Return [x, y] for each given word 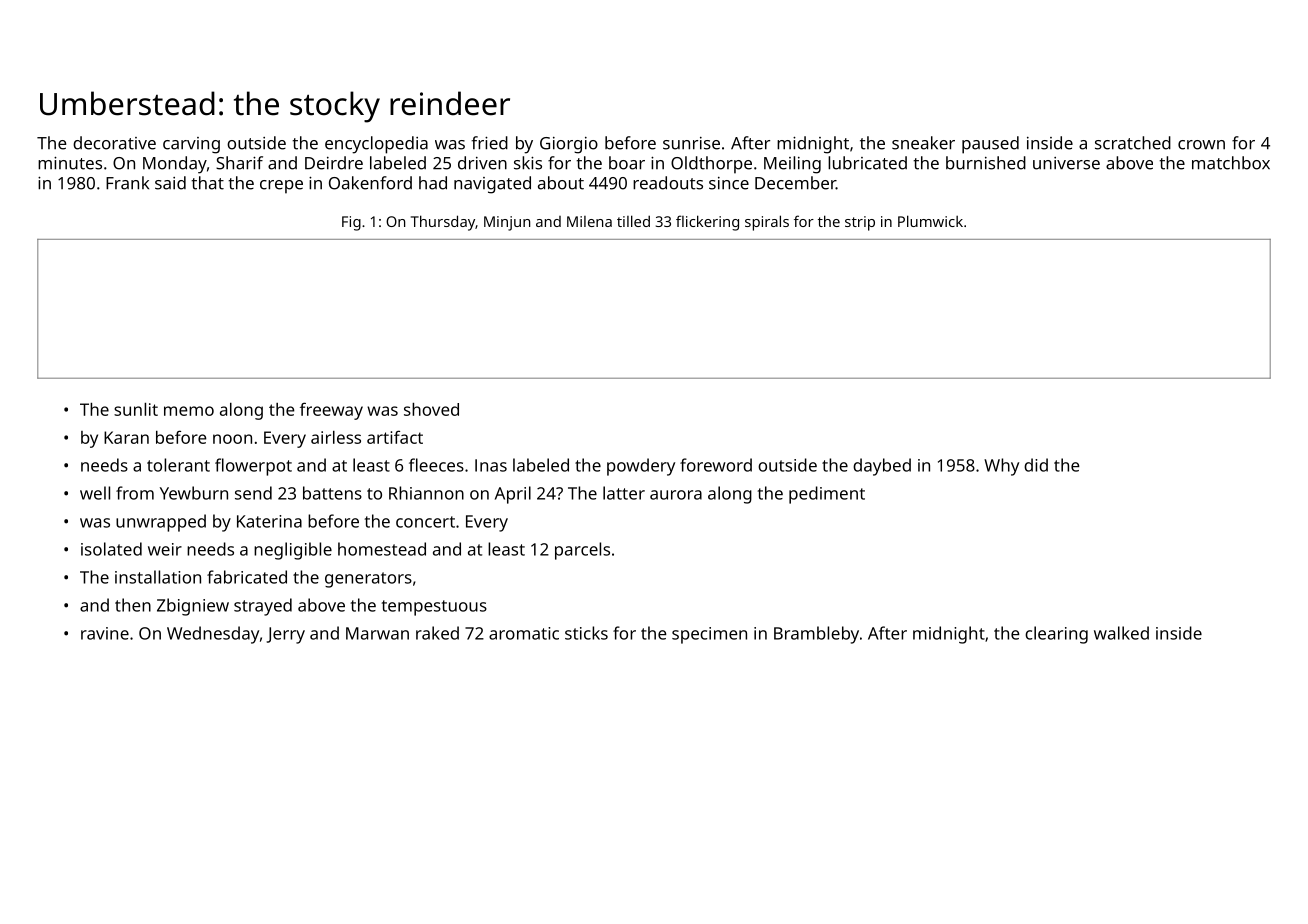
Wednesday [213, 635]
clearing [1056, 635]
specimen [709, 635]
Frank [127, 183]
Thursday [443, 223]
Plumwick [930, 221]
